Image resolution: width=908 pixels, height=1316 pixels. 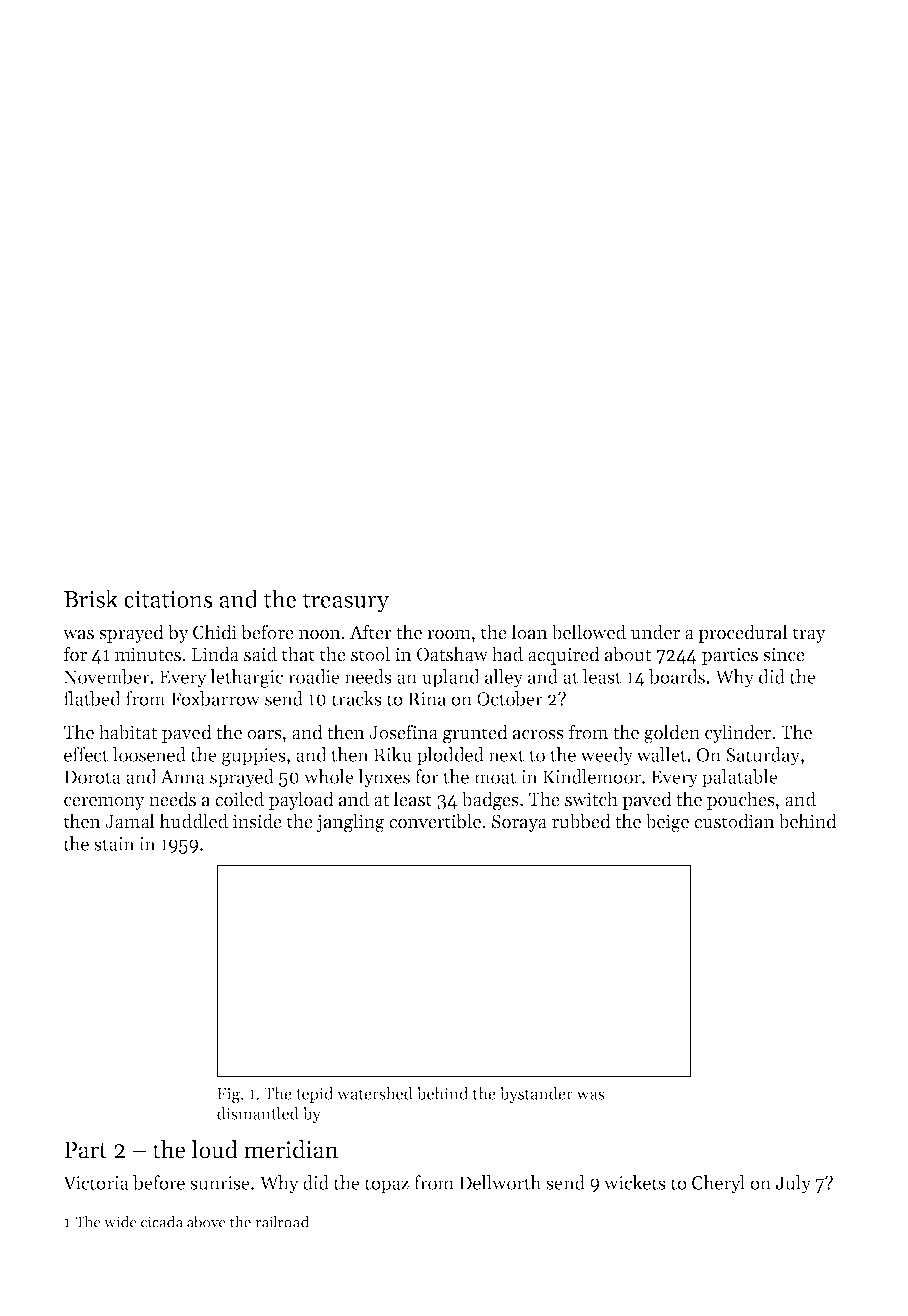 I want to click on Foxbarrow, so click(x=215, y=698).
